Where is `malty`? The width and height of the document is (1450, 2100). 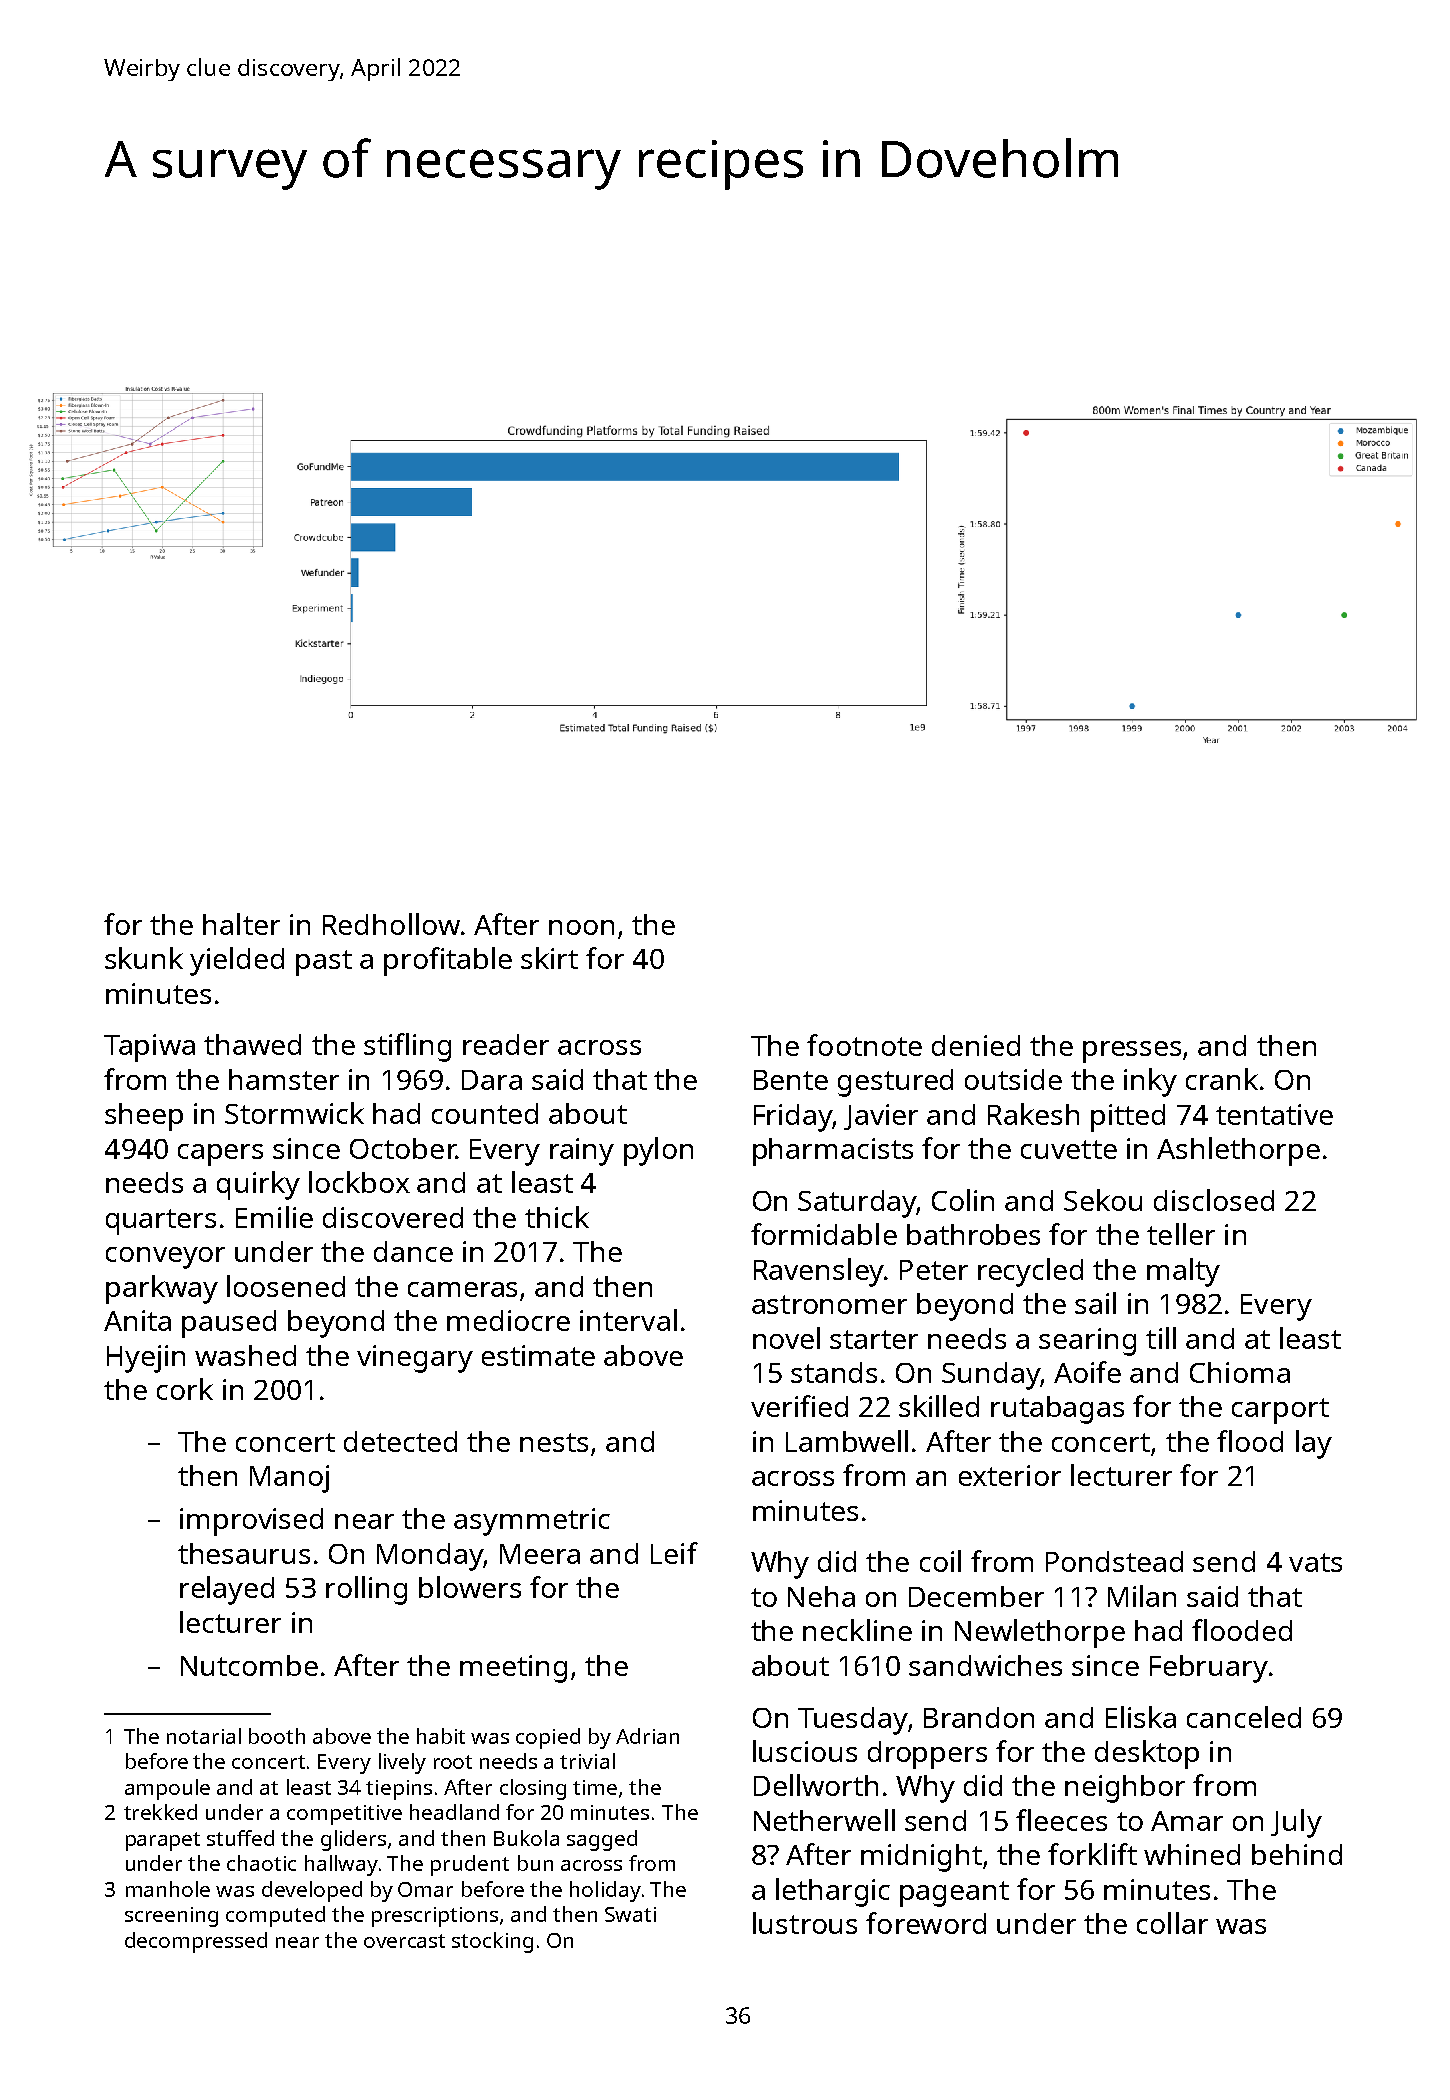 malty is located at coordinates (1183, 1272).
